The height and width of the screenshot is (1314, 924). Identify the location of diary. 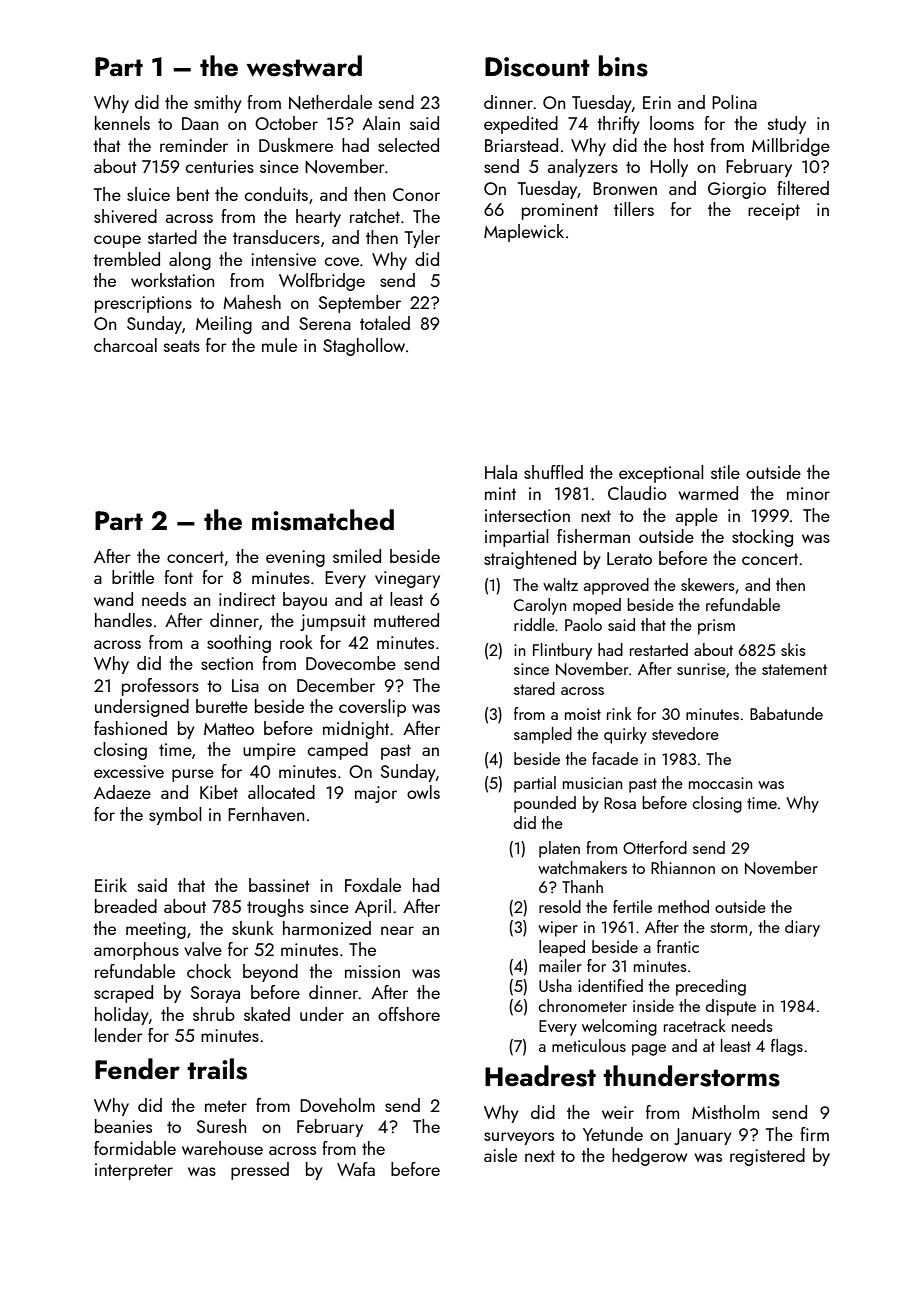
(802, 928).
